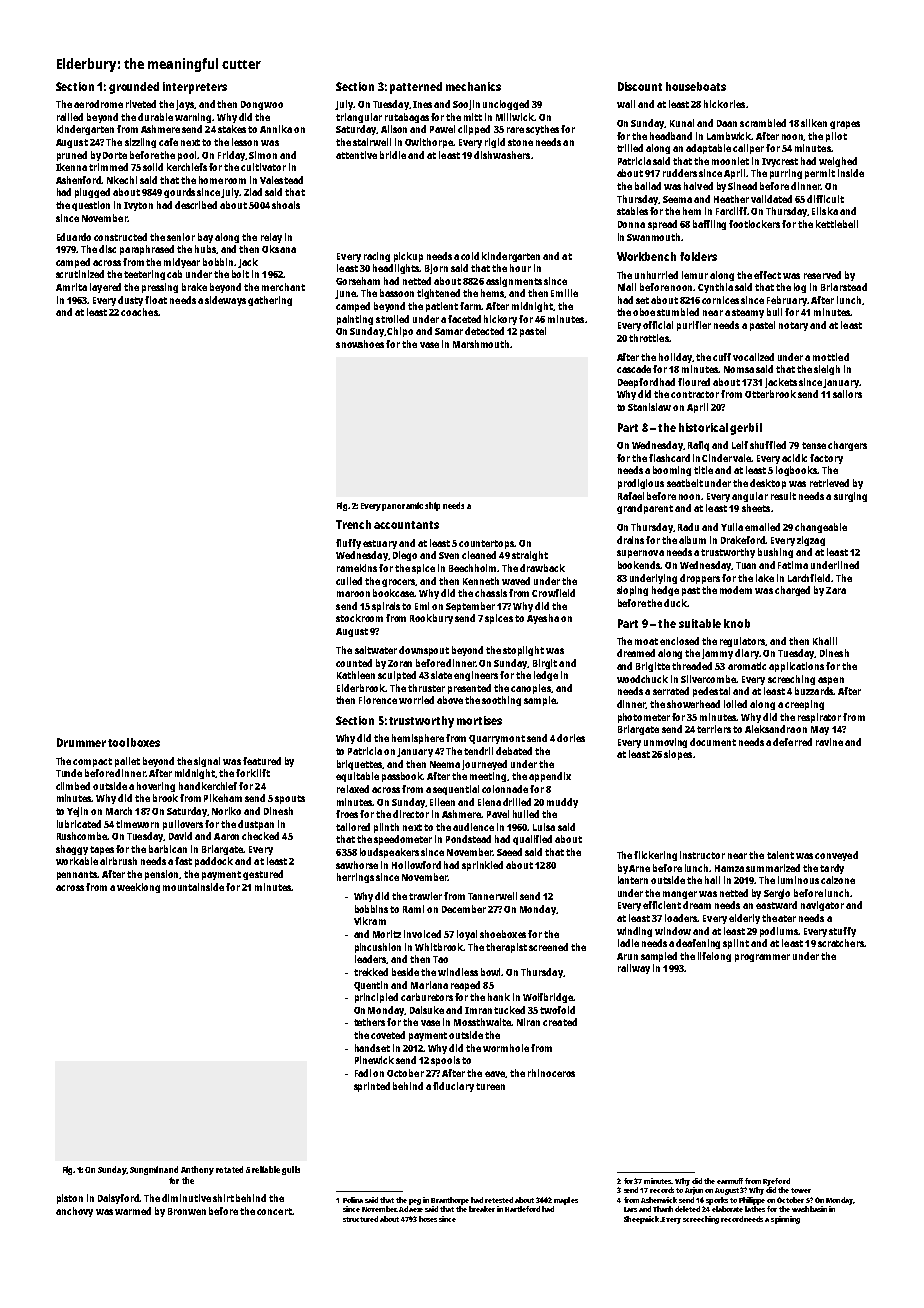 The image size is (924, 1308). I want to click on instructor, so click(702, 855).
